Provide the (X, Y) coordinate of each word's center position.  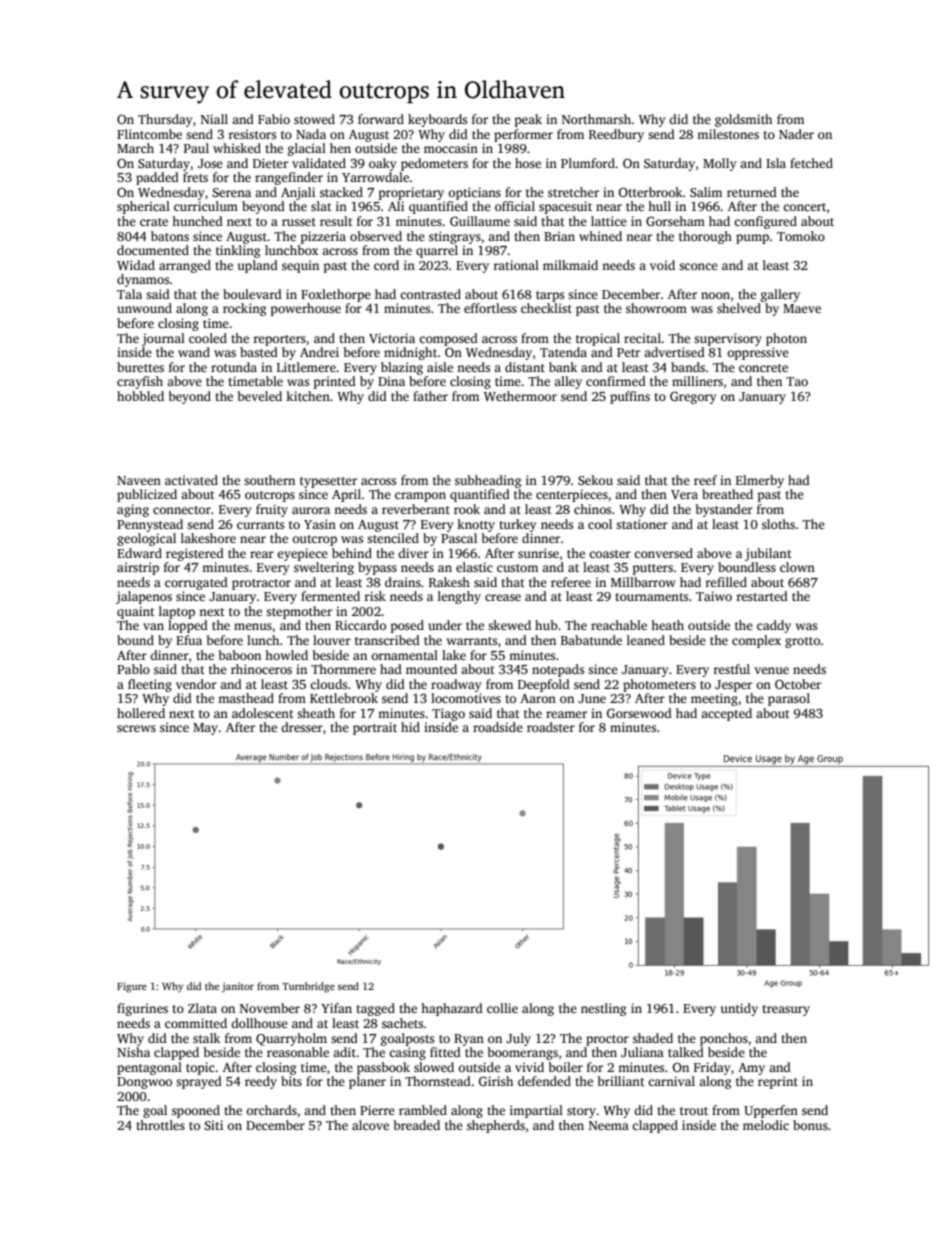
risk (375, 596)
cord (386, 265)
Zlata (202, 1008)
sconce (698, 266)
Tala (129, 294)
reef (705, 480)
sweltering (324, 568)
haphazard (452, 1009)
